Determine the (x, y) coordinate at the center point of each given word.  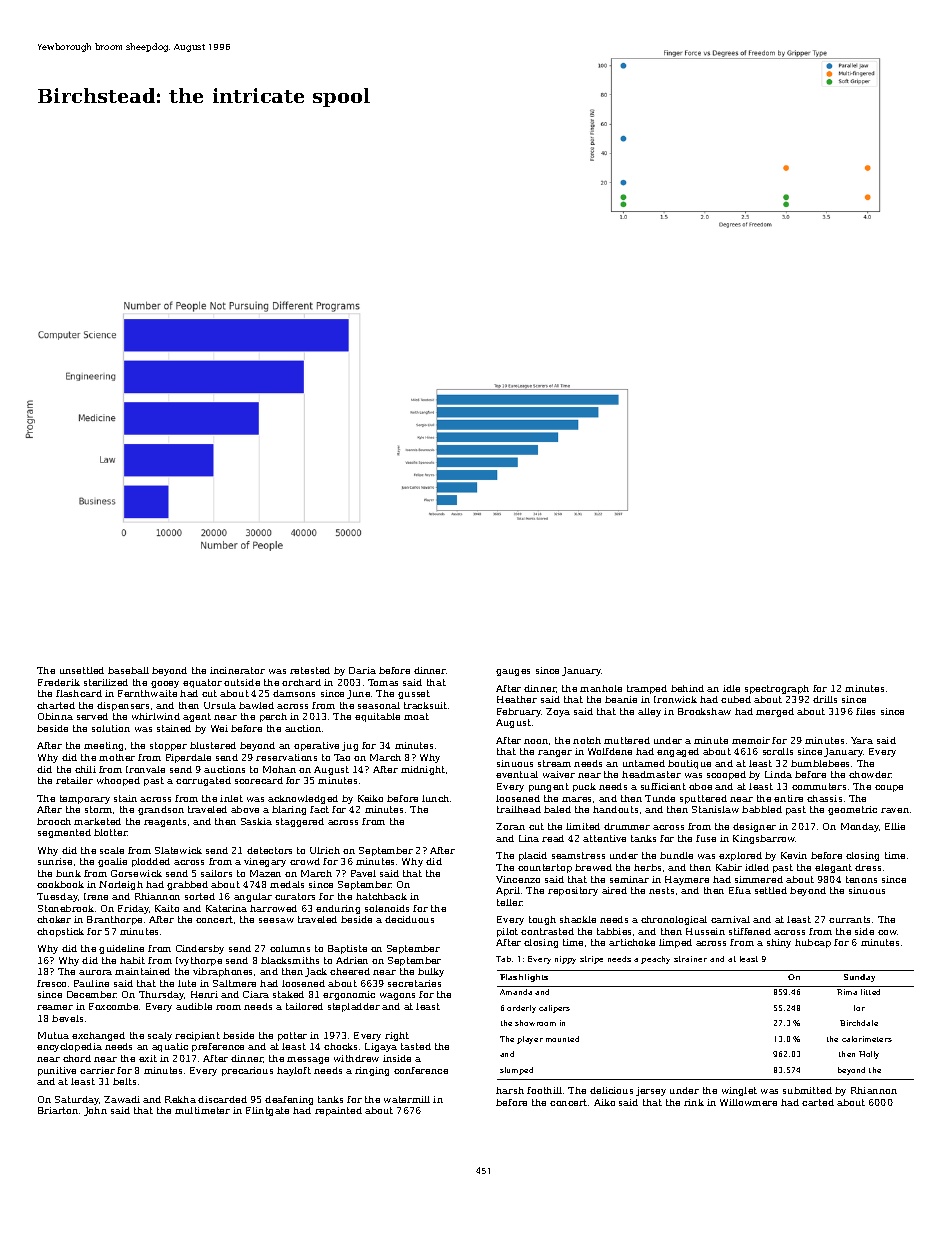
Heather (517, 699)
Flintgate (267, 1111)
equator (202, 683)
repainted (338, 1111)
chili (85, 769)
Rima (847, 992)
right (397, 1036)
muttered (627, 740)
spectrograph (777, 689)
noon (536, 741)
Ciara (256, 994)
